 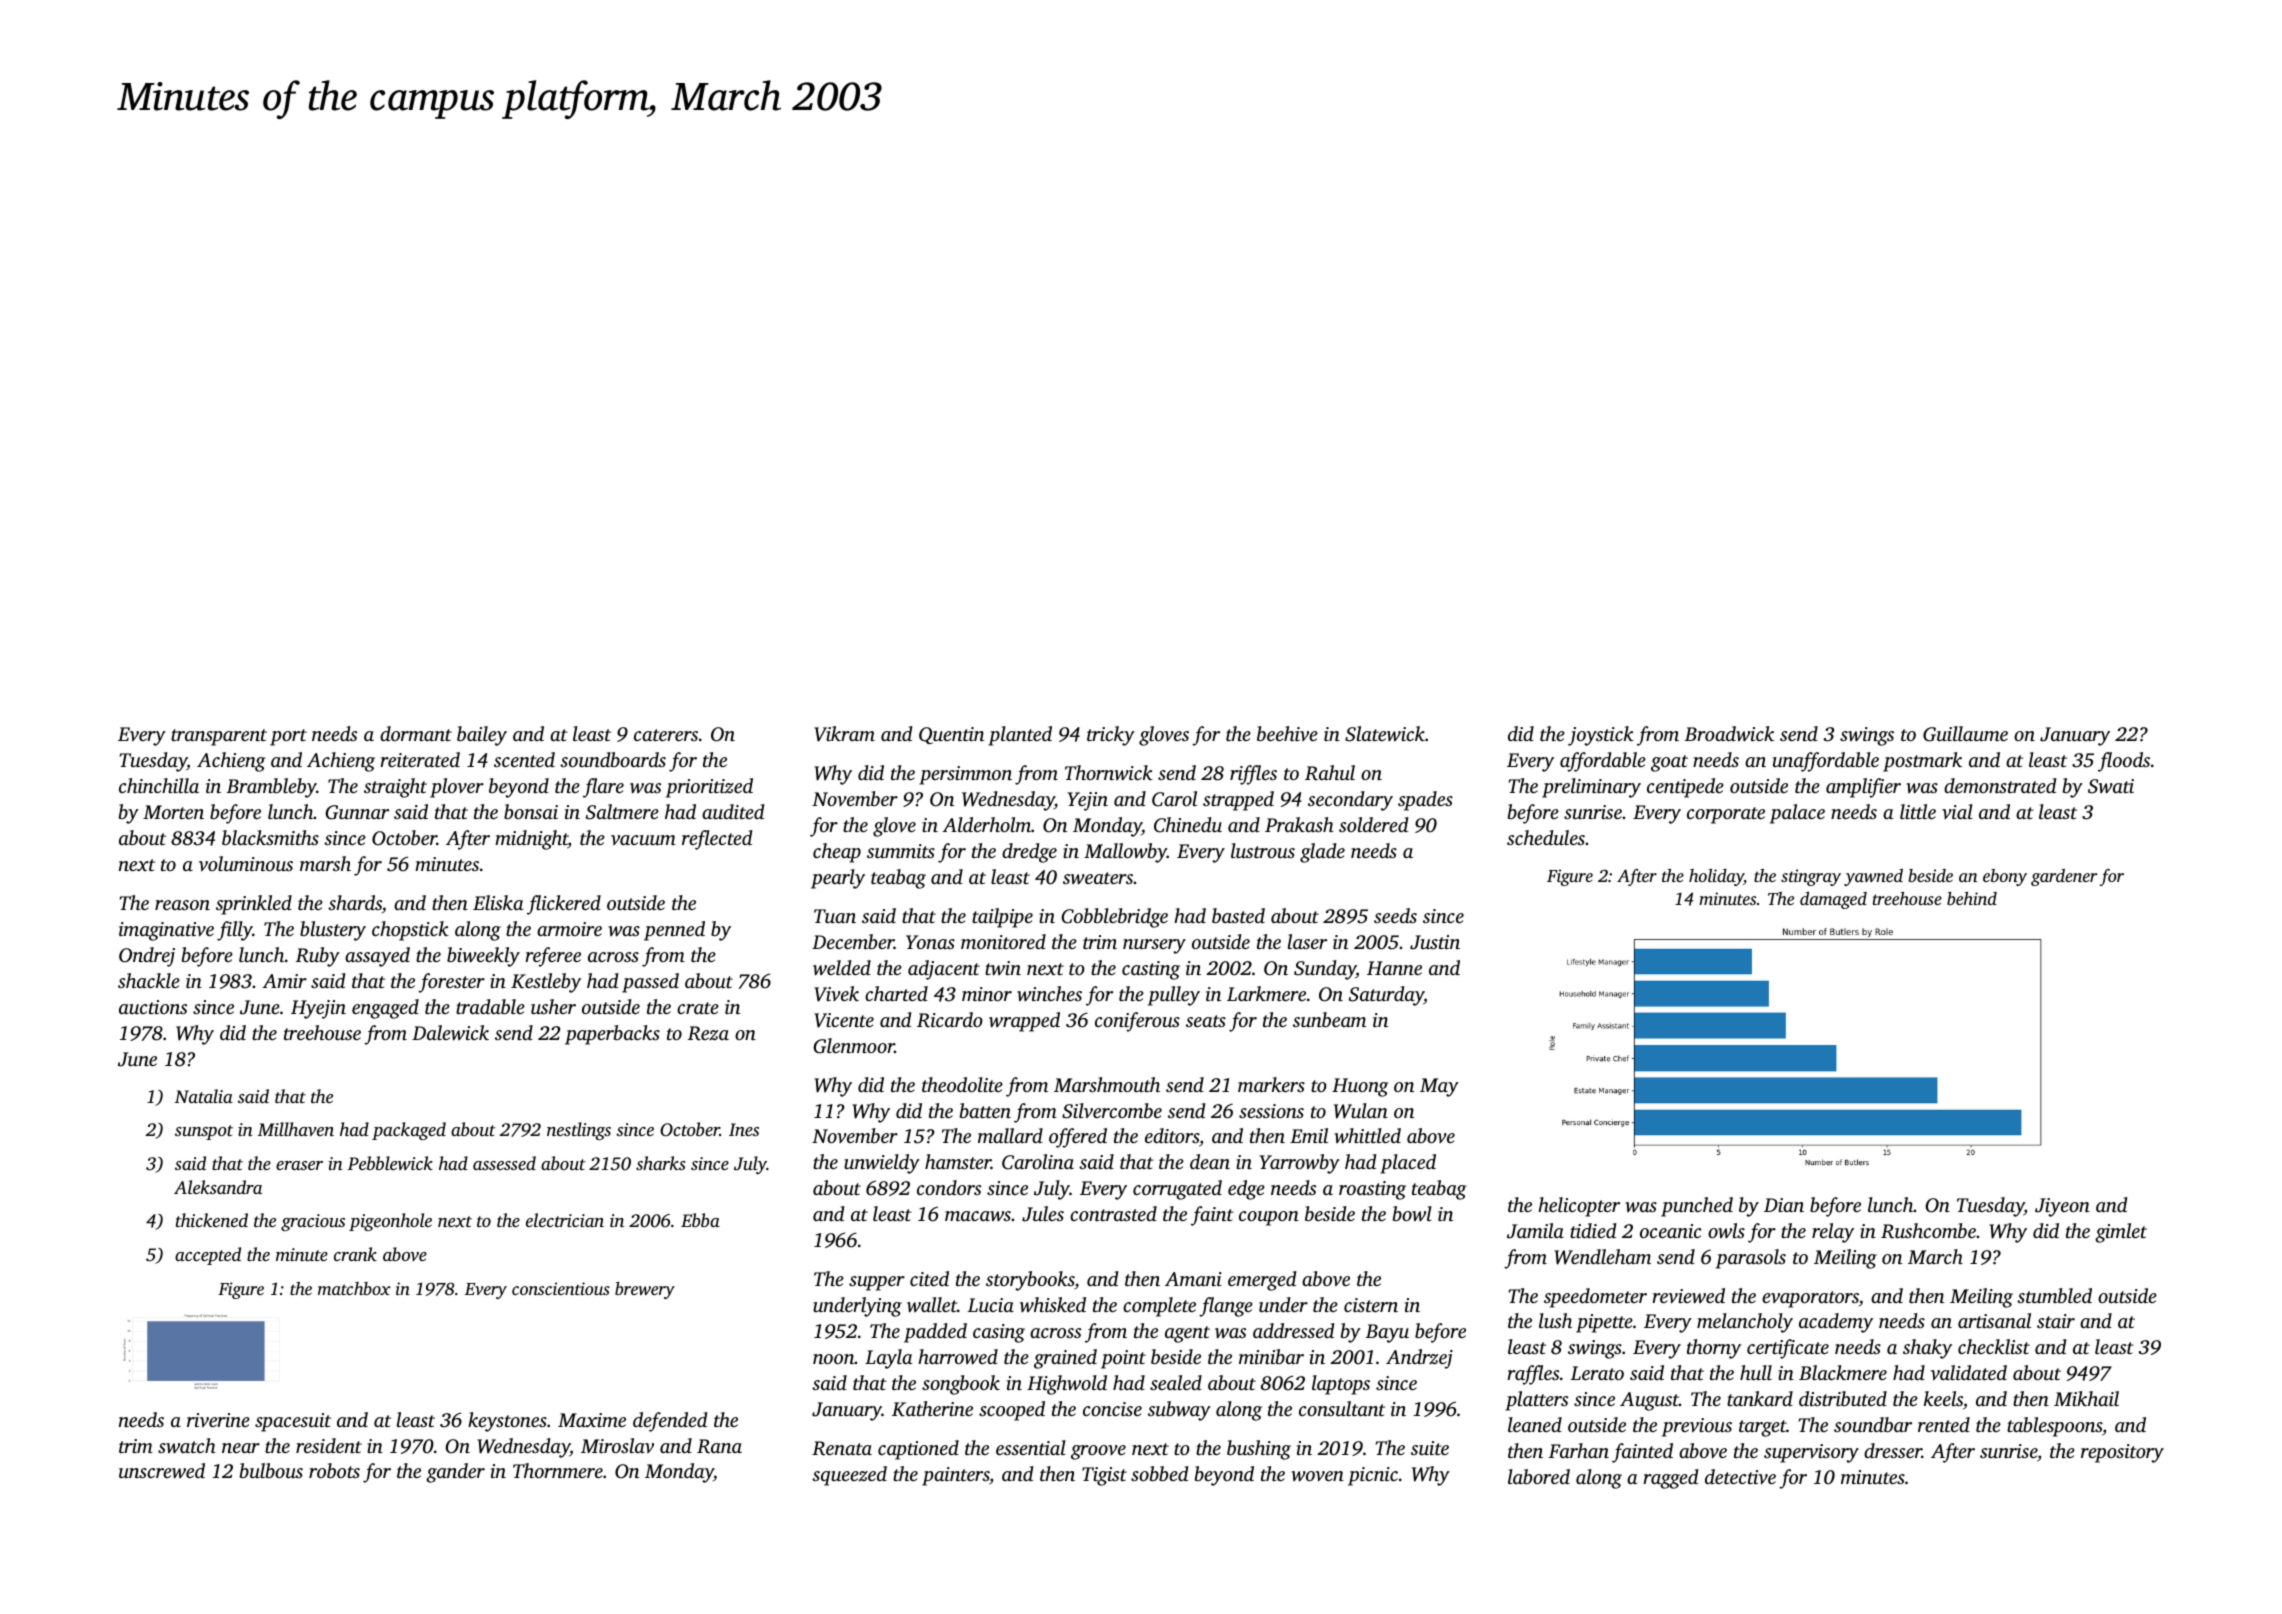 What do you see at coordinates (1374, 824) in the image?
I see `soldered` at bounding box center [1374, 824].
